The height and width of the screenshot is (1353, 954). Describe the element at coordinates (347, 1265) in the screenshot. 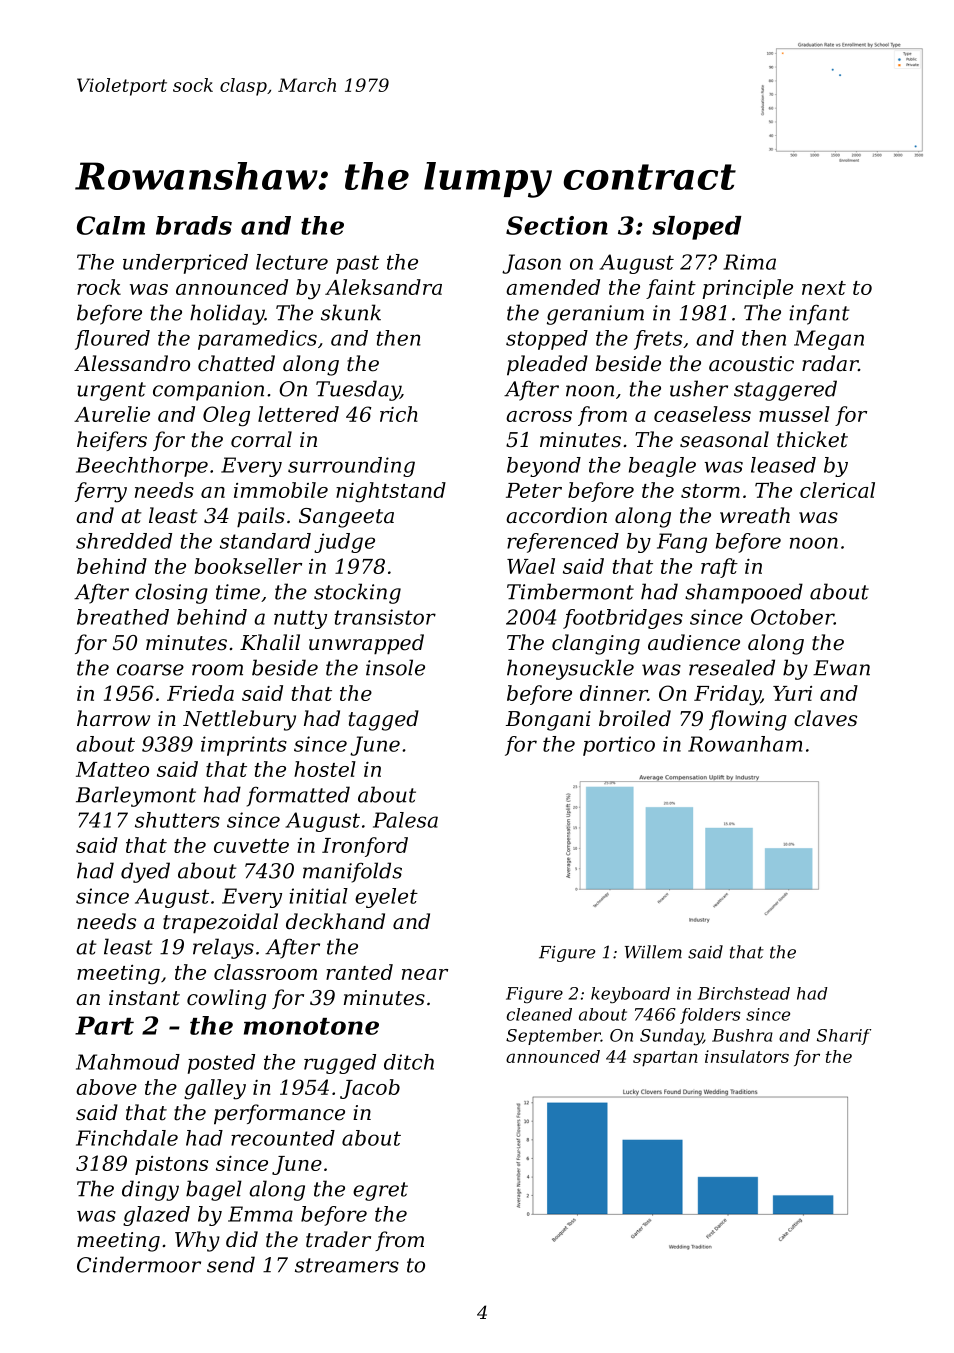

I see `streamers` at that location.
